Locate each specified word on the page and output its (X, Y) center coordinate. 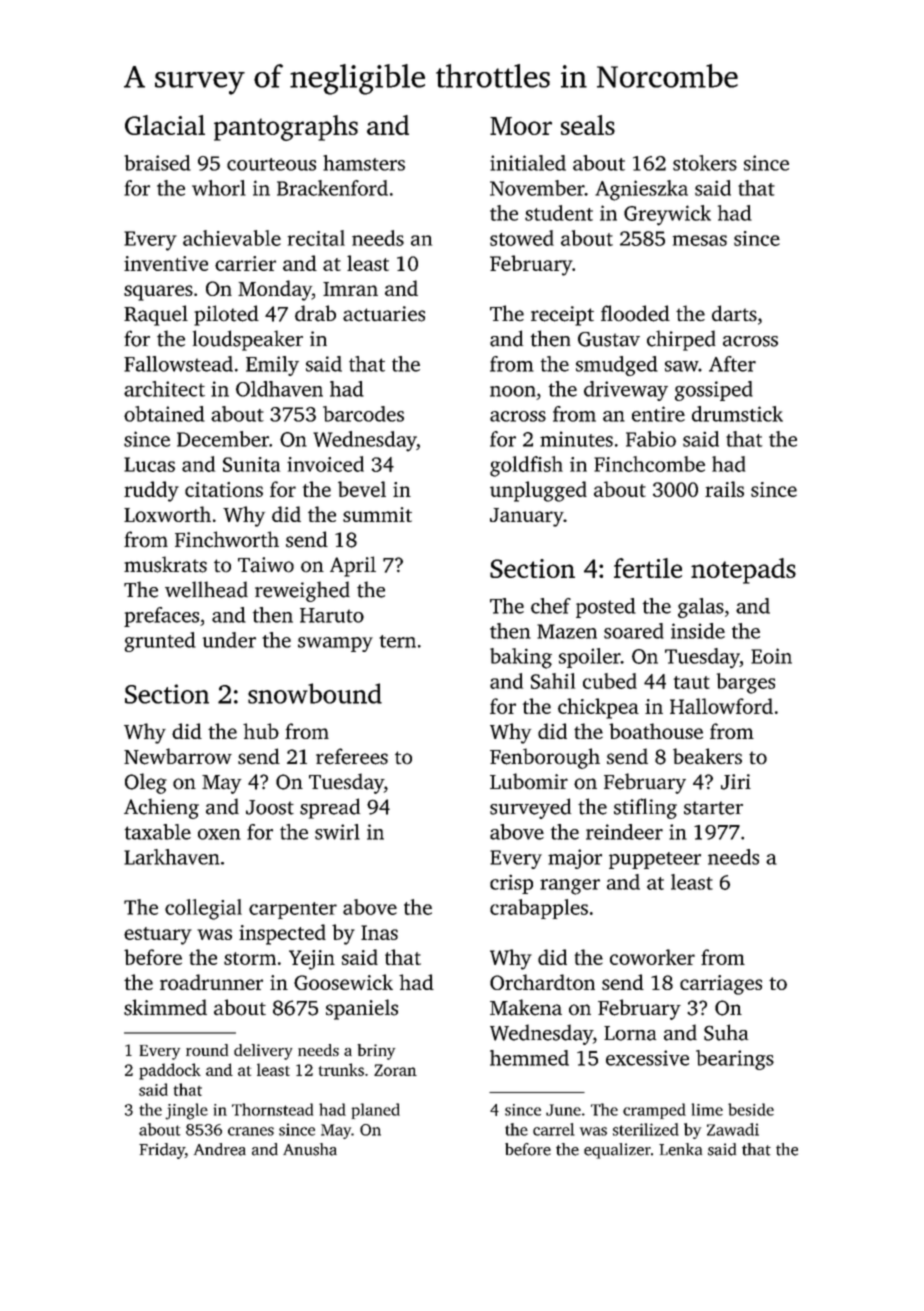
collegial (203, 909)
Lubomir (529, 781)
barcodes (363, 414)
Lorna (630, 1033)
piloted (226, 315)
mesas (699, 240)
